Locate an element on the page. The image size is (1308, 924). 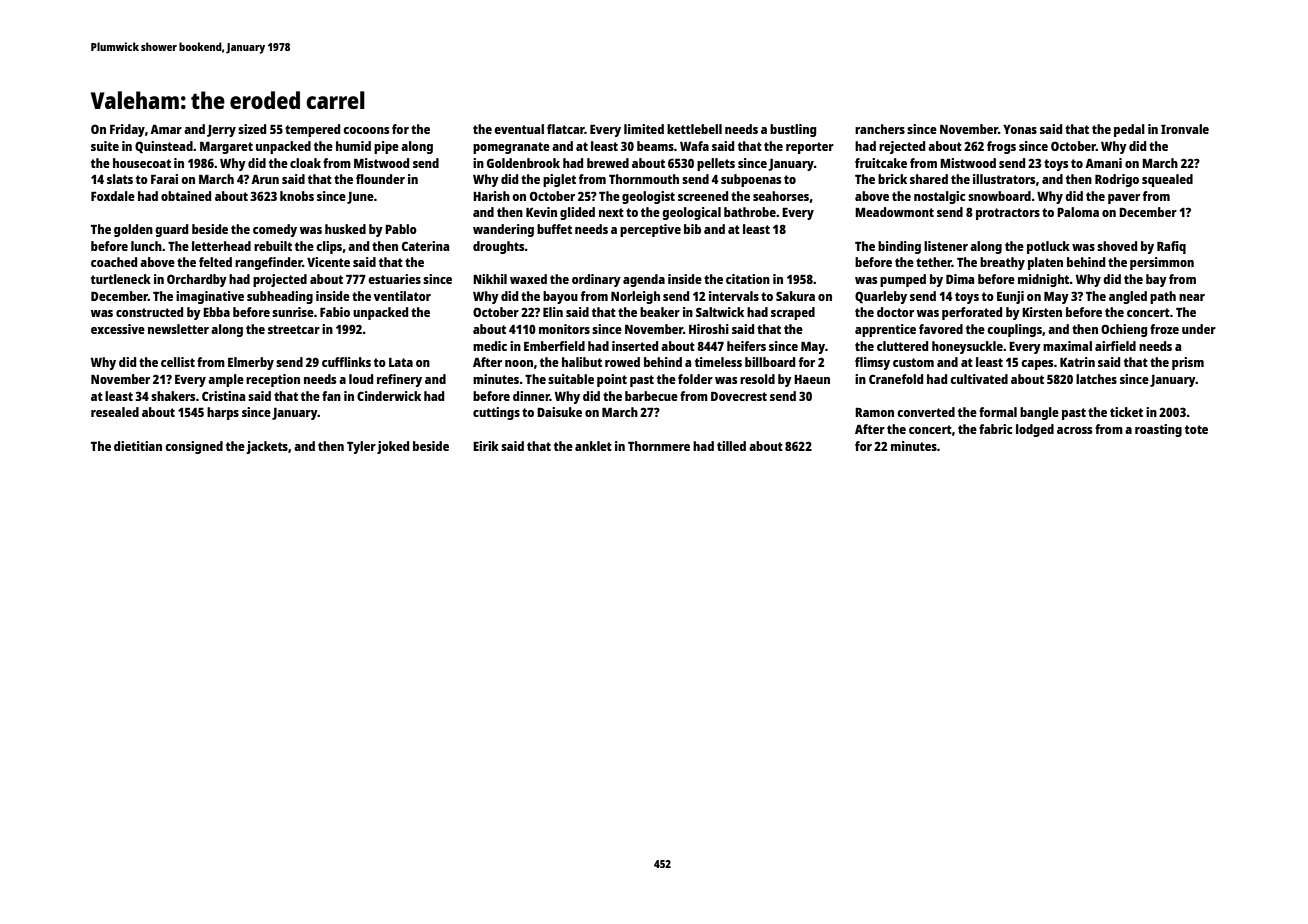
brewed is located at coordinates (608, 163).
